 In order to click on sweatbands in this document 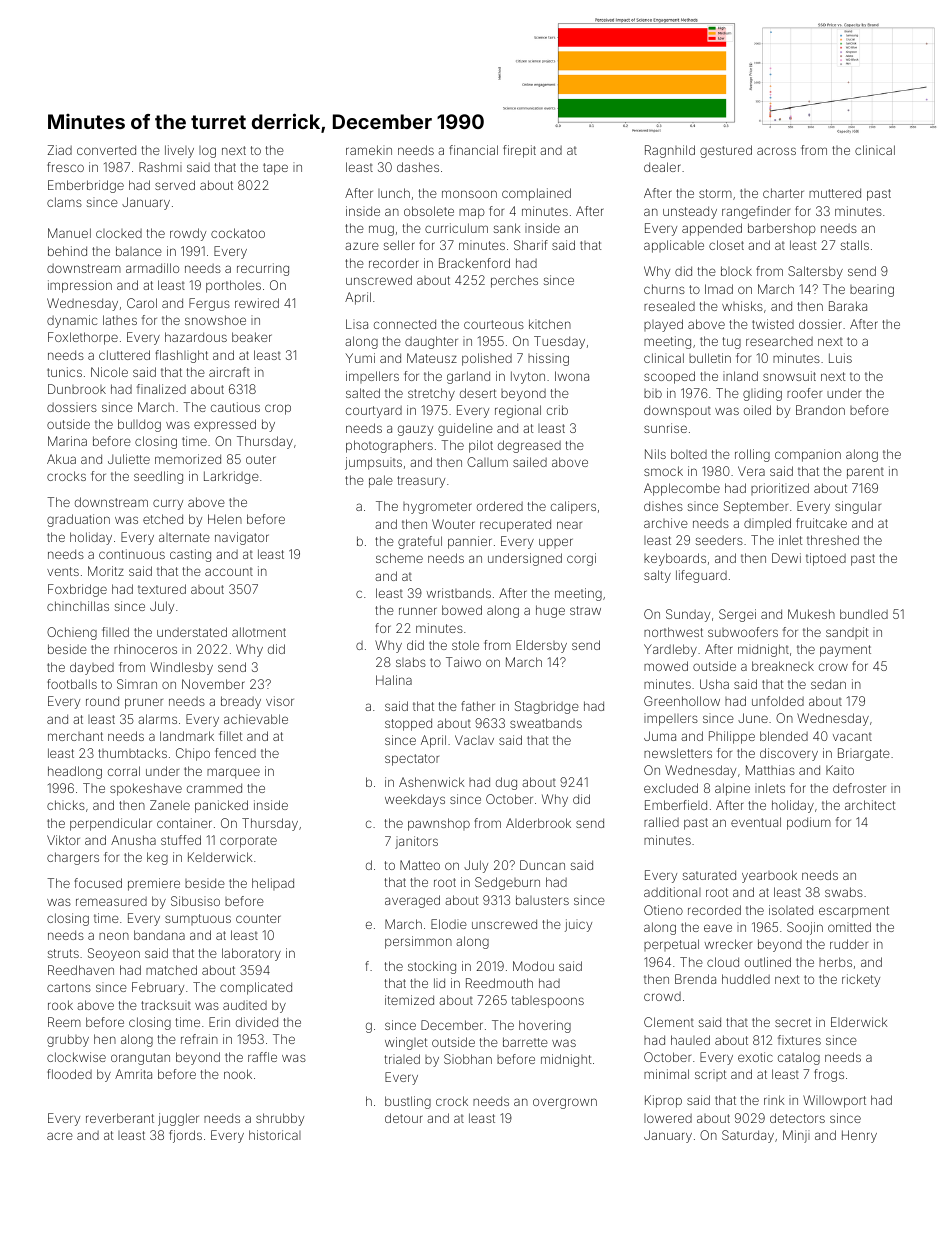, I will do `click(546, 723)`.
